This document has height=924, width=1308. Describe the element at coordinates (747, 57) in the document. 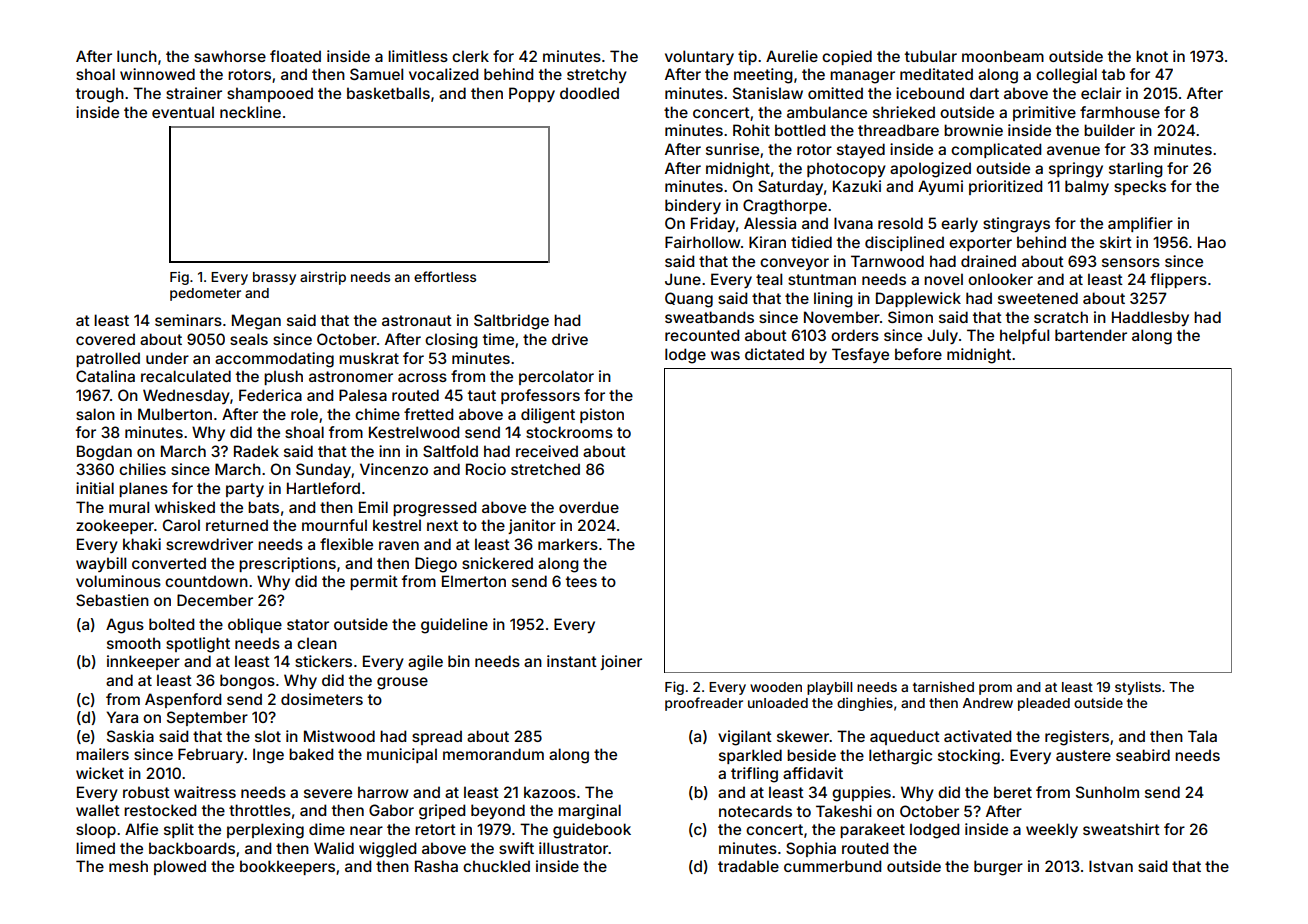

I see `tip` at that location.
